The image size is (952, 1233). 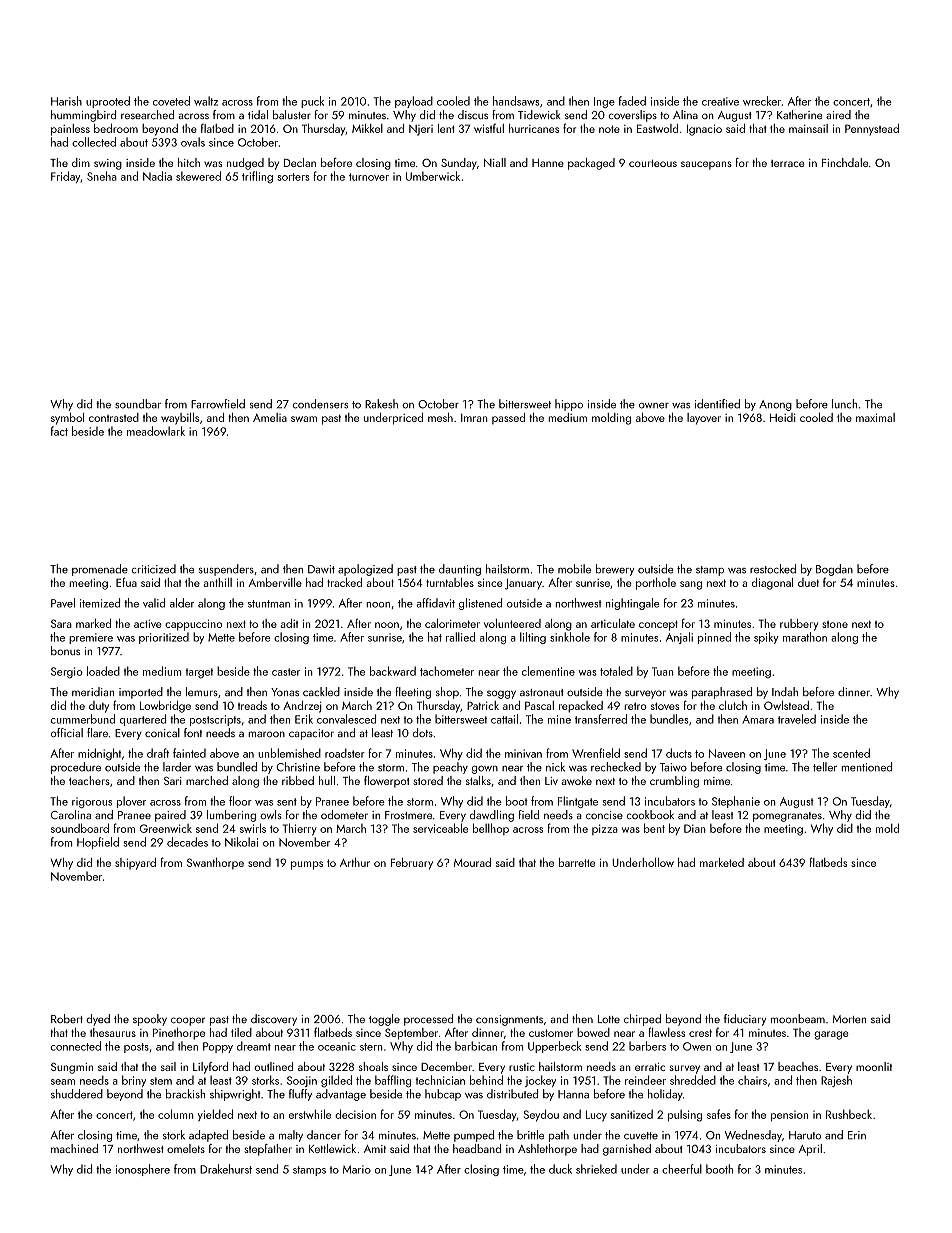 I want to click on wrecker, so click(x=762, y=101).
